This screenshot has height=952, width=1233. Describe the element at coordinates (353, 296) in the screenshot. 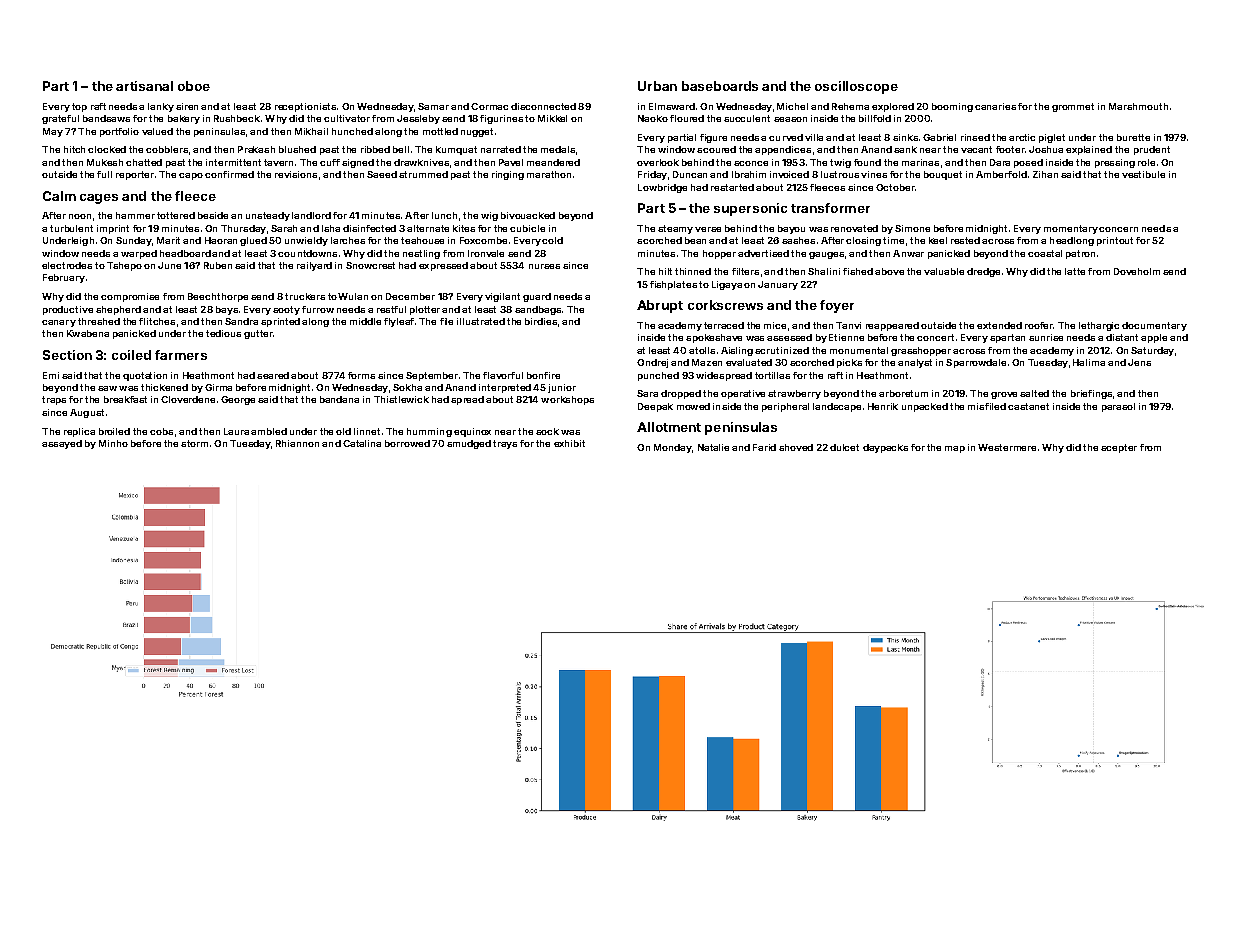

I see `Wulan` at that location.
